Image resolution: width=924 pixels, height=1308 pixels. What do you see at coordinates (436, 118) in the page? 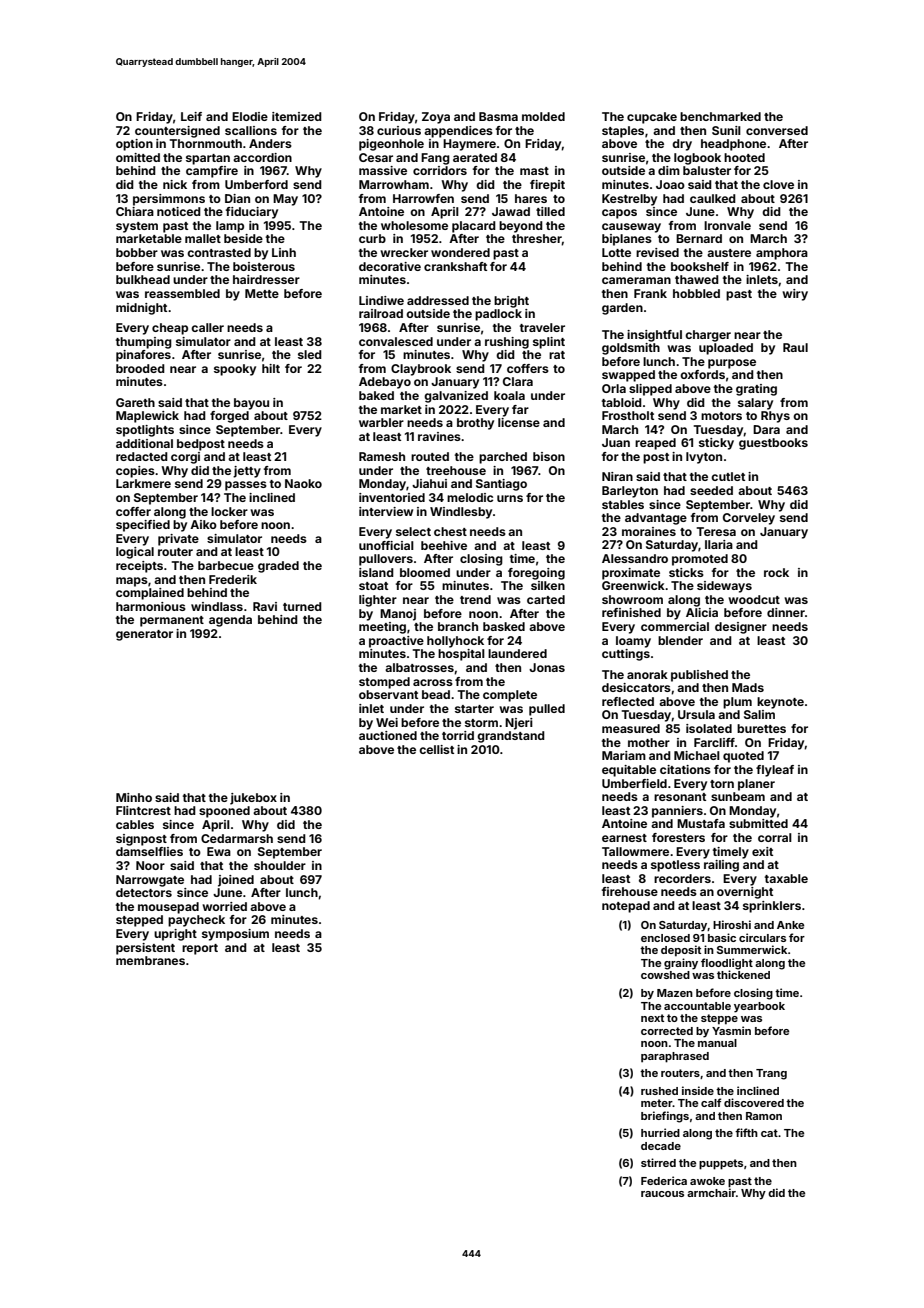
I see `Zoya` at bounding box center [436, 118].
